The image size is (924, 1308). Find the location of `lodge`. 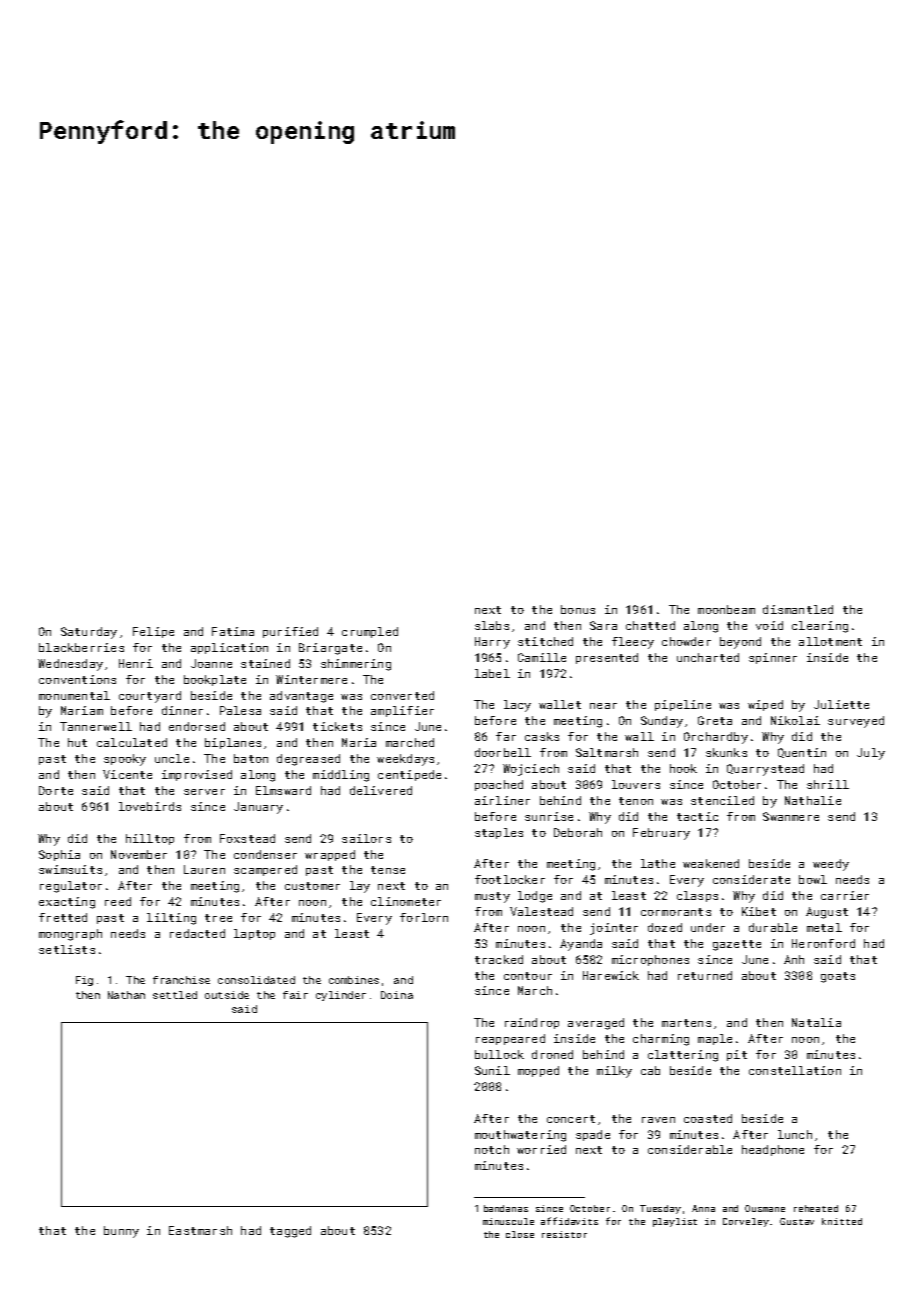

lodge is located at coordinates (535, 897).
